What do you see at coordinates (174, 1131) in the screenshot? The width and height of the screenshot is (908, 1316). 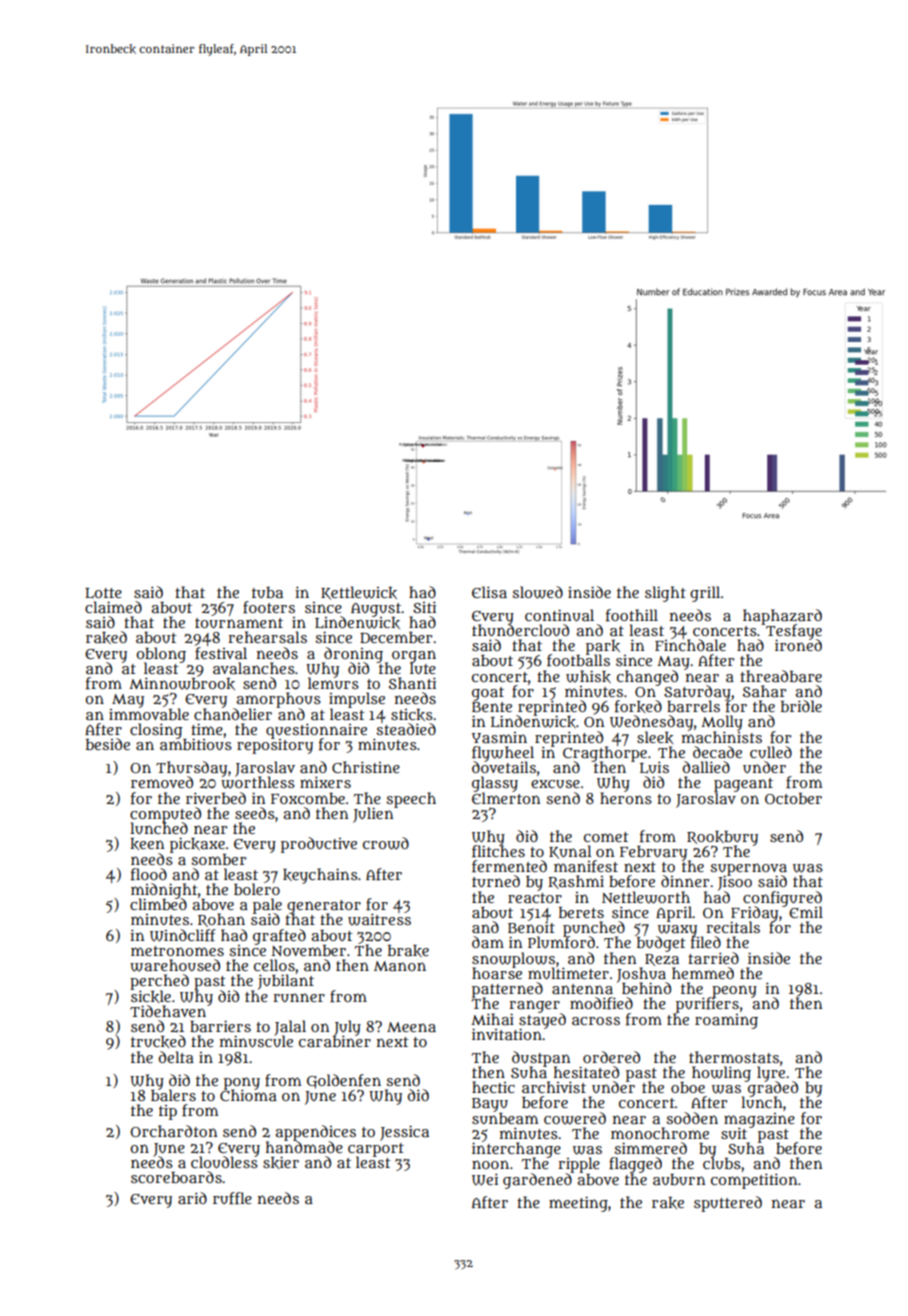 I see `Orchardton` at bounding box center [174, 1131].
